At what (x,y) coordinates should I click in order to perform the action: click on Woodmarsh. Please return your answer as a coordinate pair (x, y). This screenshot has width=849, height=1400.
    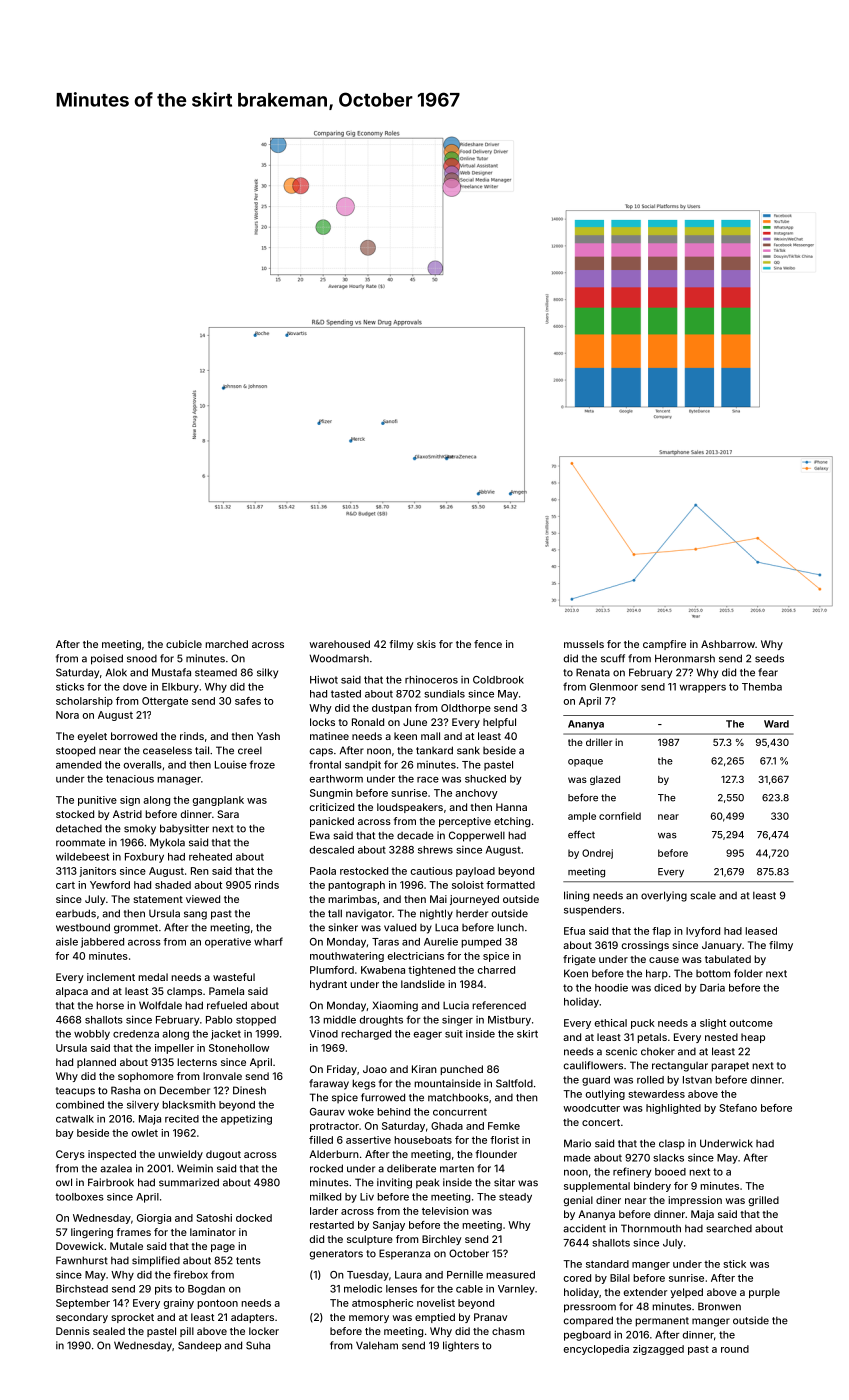
    Looking at the image, I should click on (339, 658).
